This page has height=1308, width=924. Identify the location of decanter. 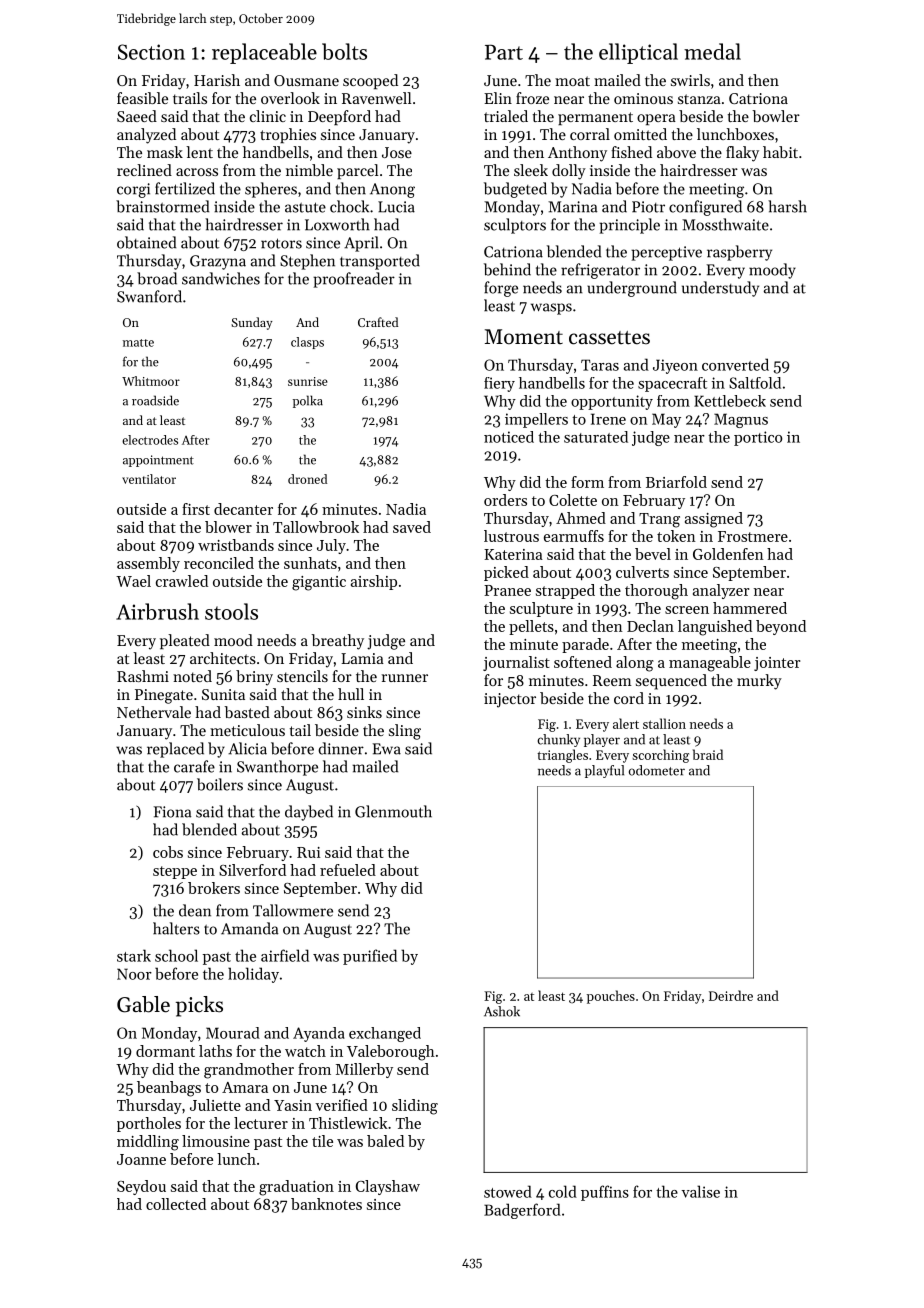
(243, 509).
